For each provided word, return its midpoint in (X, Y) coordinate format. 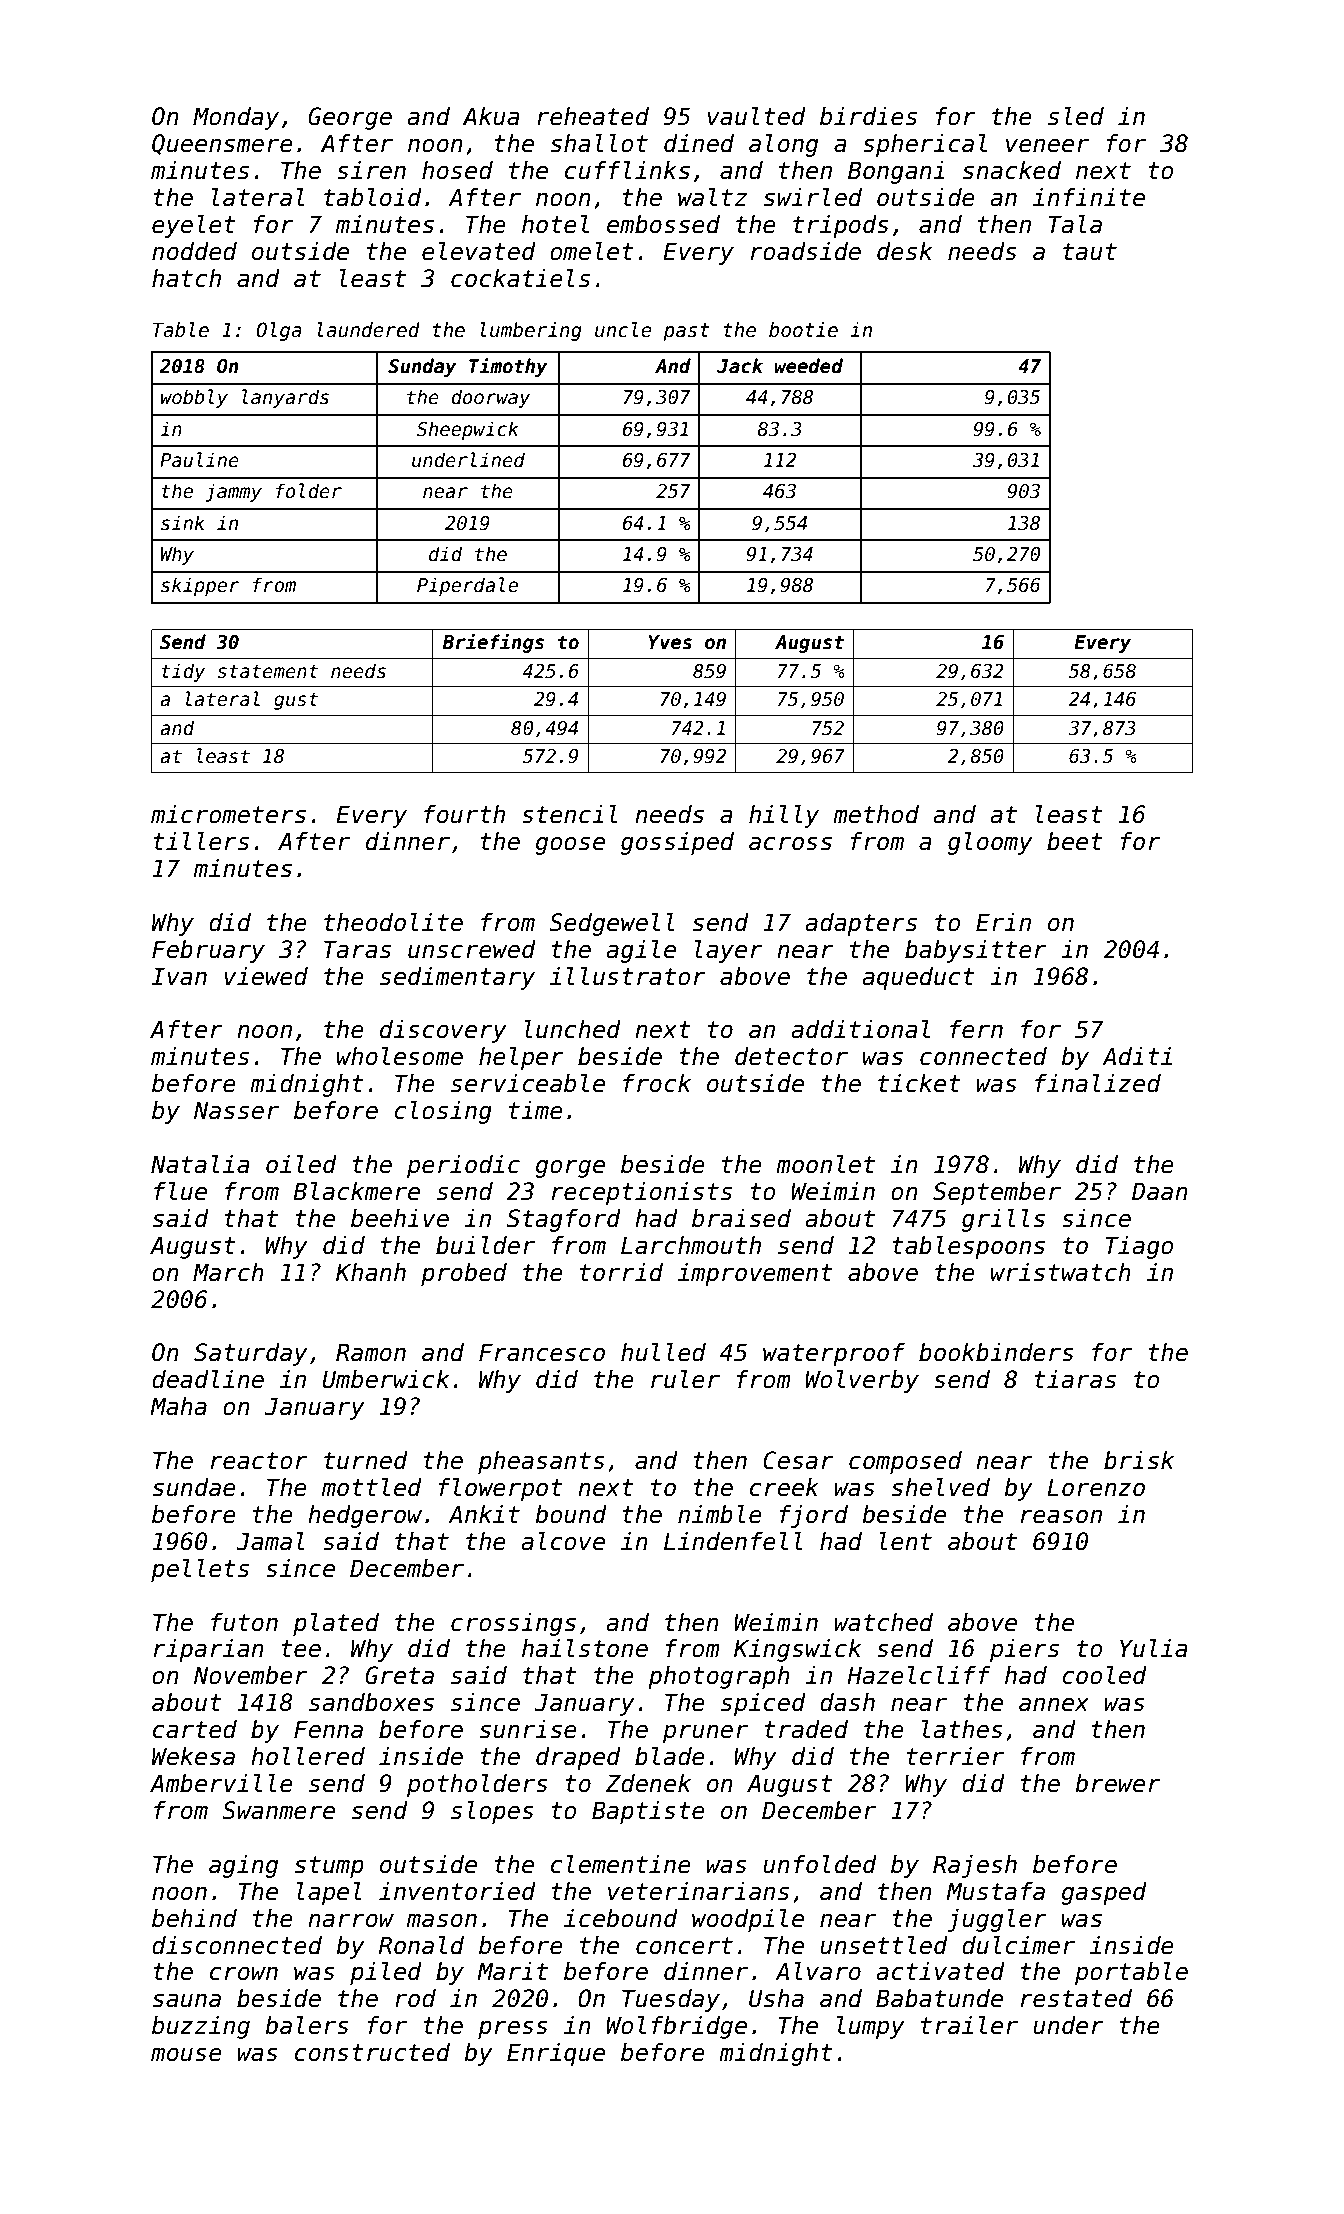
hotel (555, 224)
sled (1076, 116)
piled (386, 1973)
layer (729, 951)
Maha (178, 1406)
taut (1090, 252)
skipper (200, 586)
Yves (670, 642)
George (350, 118)
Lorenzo (1096, 1487)
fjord (813, 1516)
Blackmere (356, 1191)
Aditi (1137, 1056)
